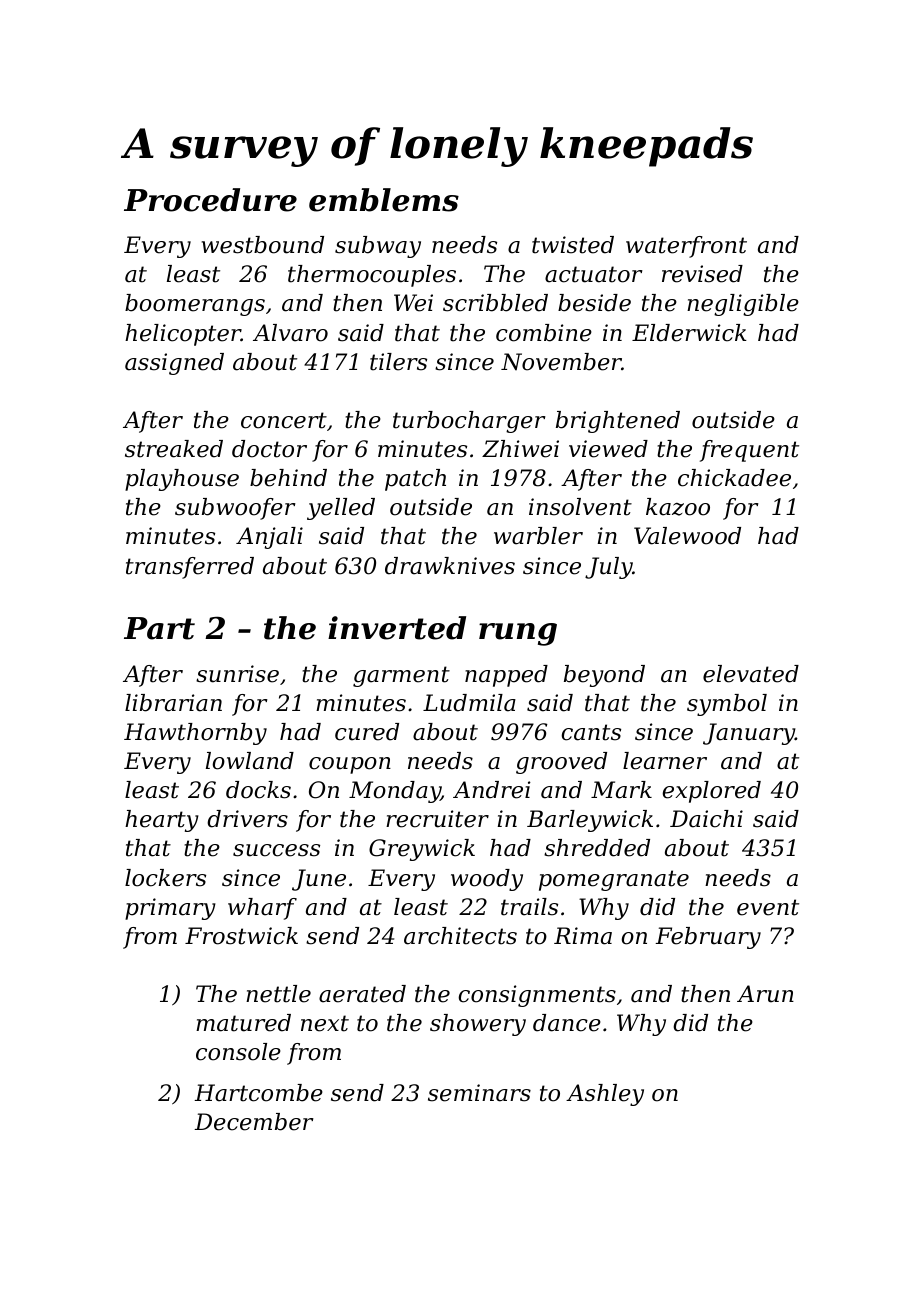  Describe the element at coordinates (749, 451) in the screenshot. I see `frequent` at that location.
